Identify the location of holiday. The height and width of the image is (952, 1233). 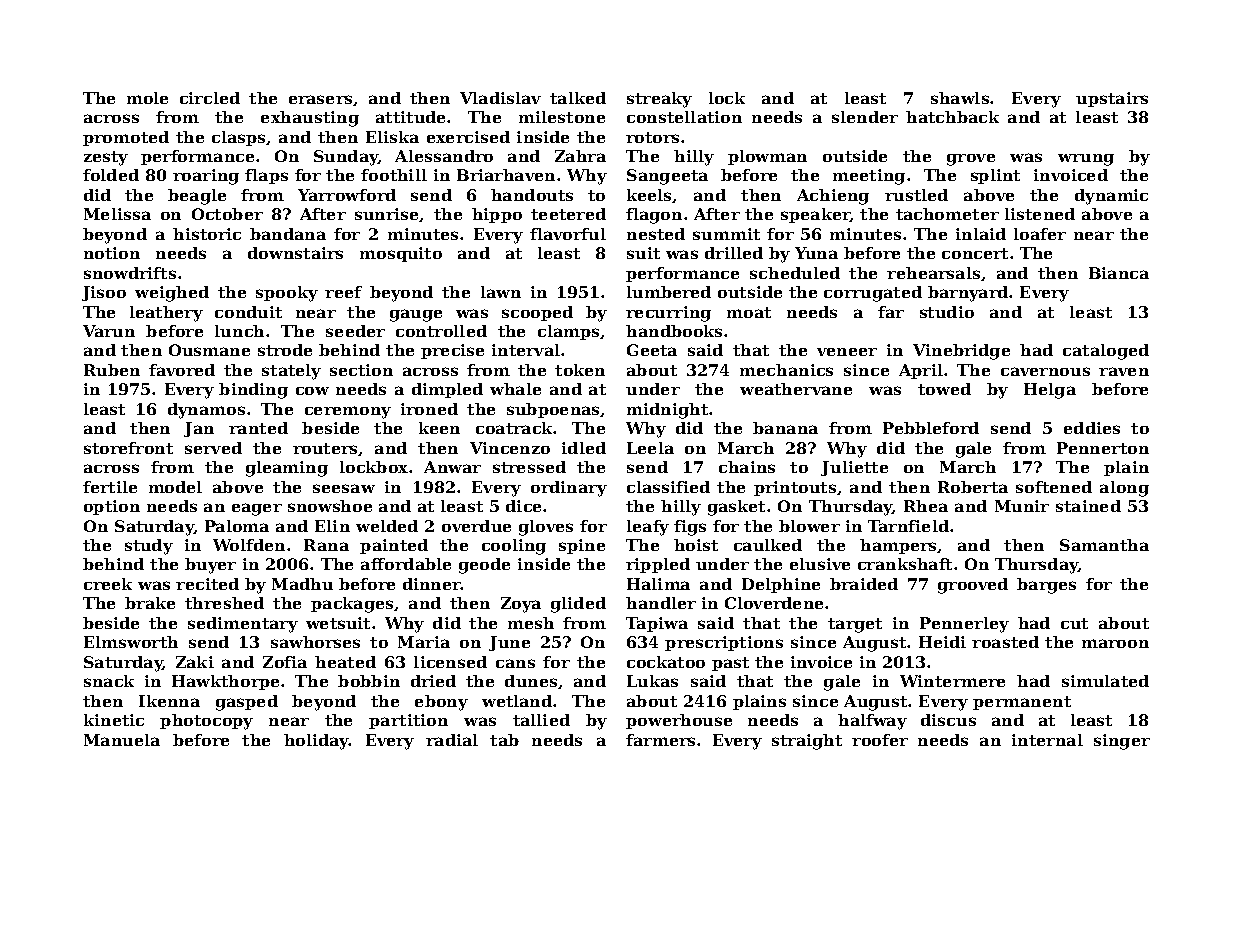
(316, 742).
